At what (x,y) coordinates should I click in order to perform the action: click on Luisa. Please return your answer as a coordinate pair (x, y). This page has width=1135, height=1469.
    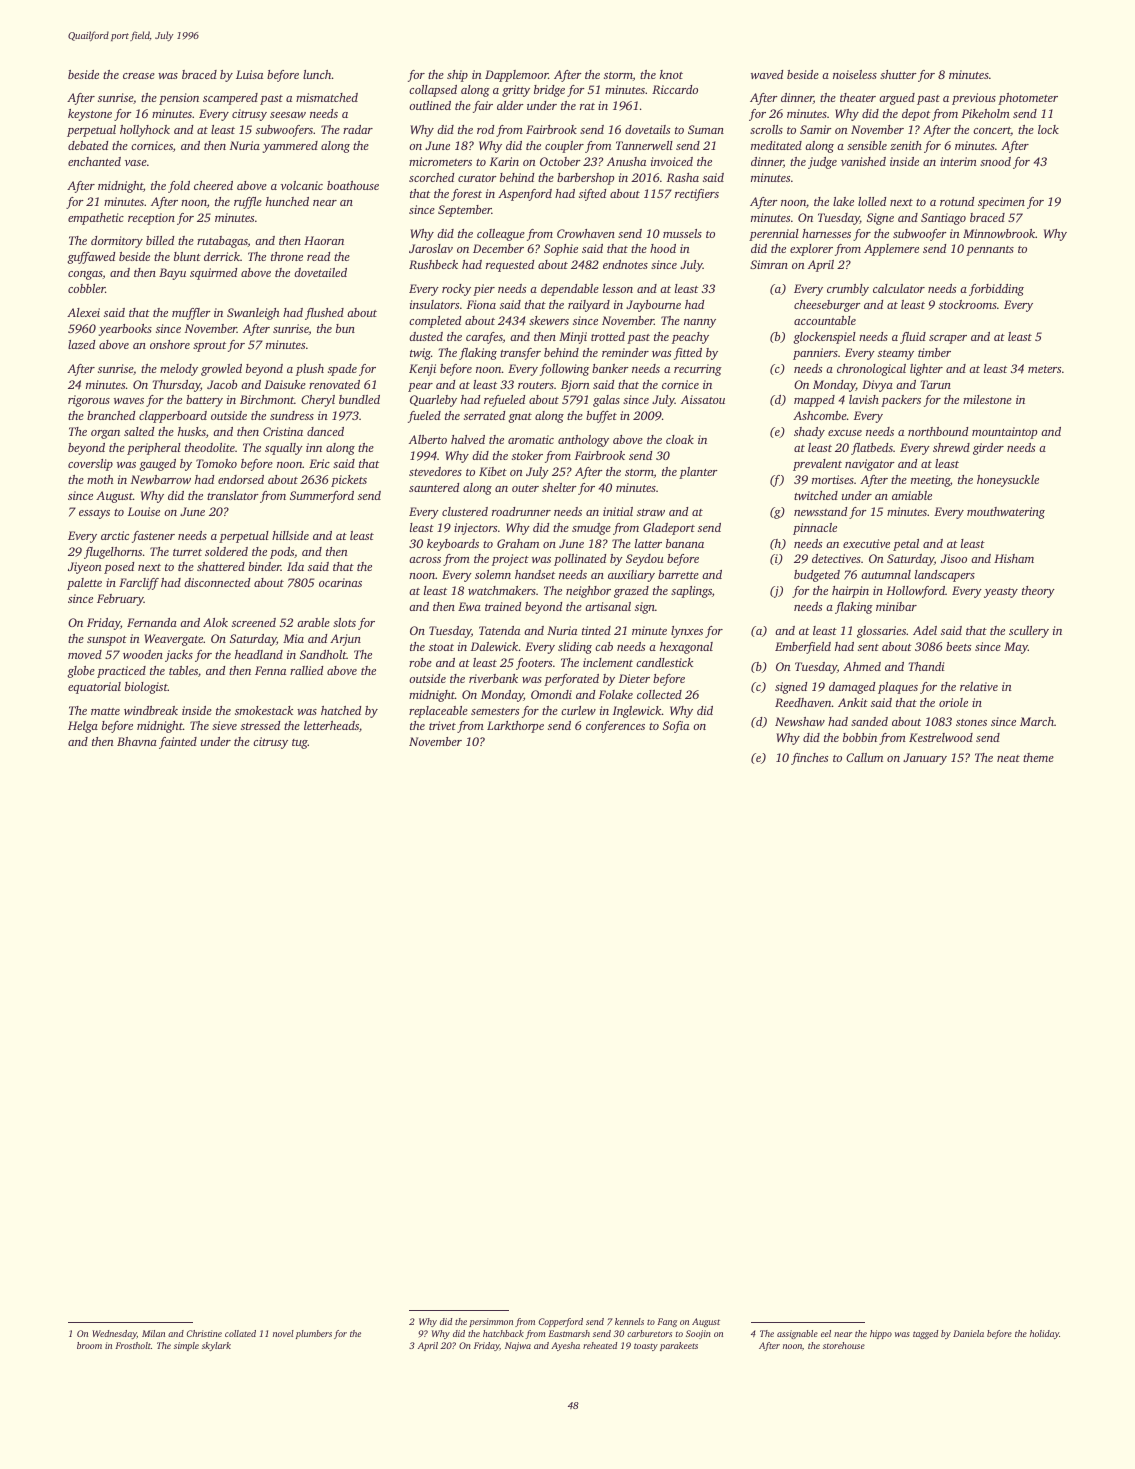
    Looking at the image, I should click on (249, 74).
